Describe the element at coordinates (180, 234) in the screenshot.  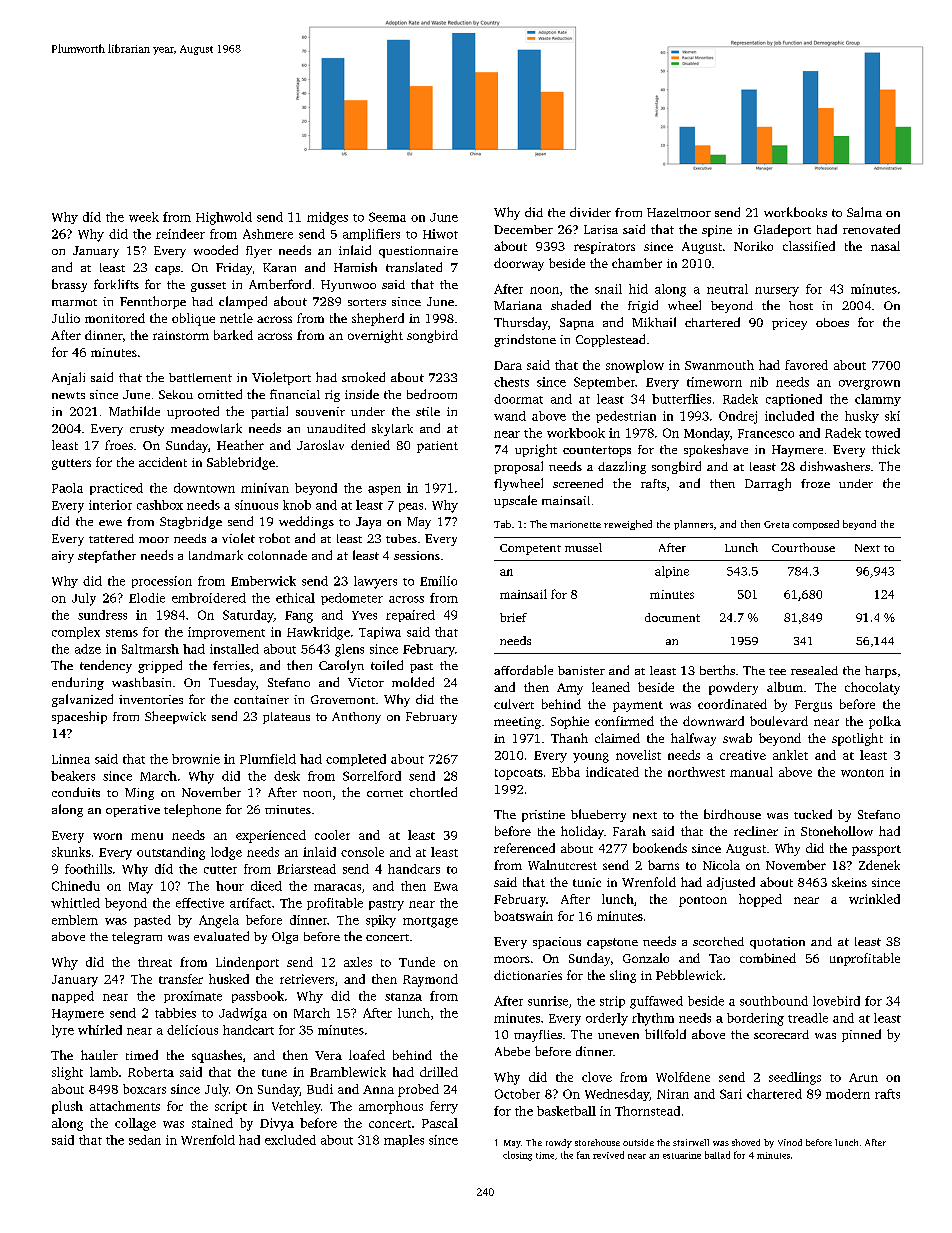
I see `reindeer` at that location.
